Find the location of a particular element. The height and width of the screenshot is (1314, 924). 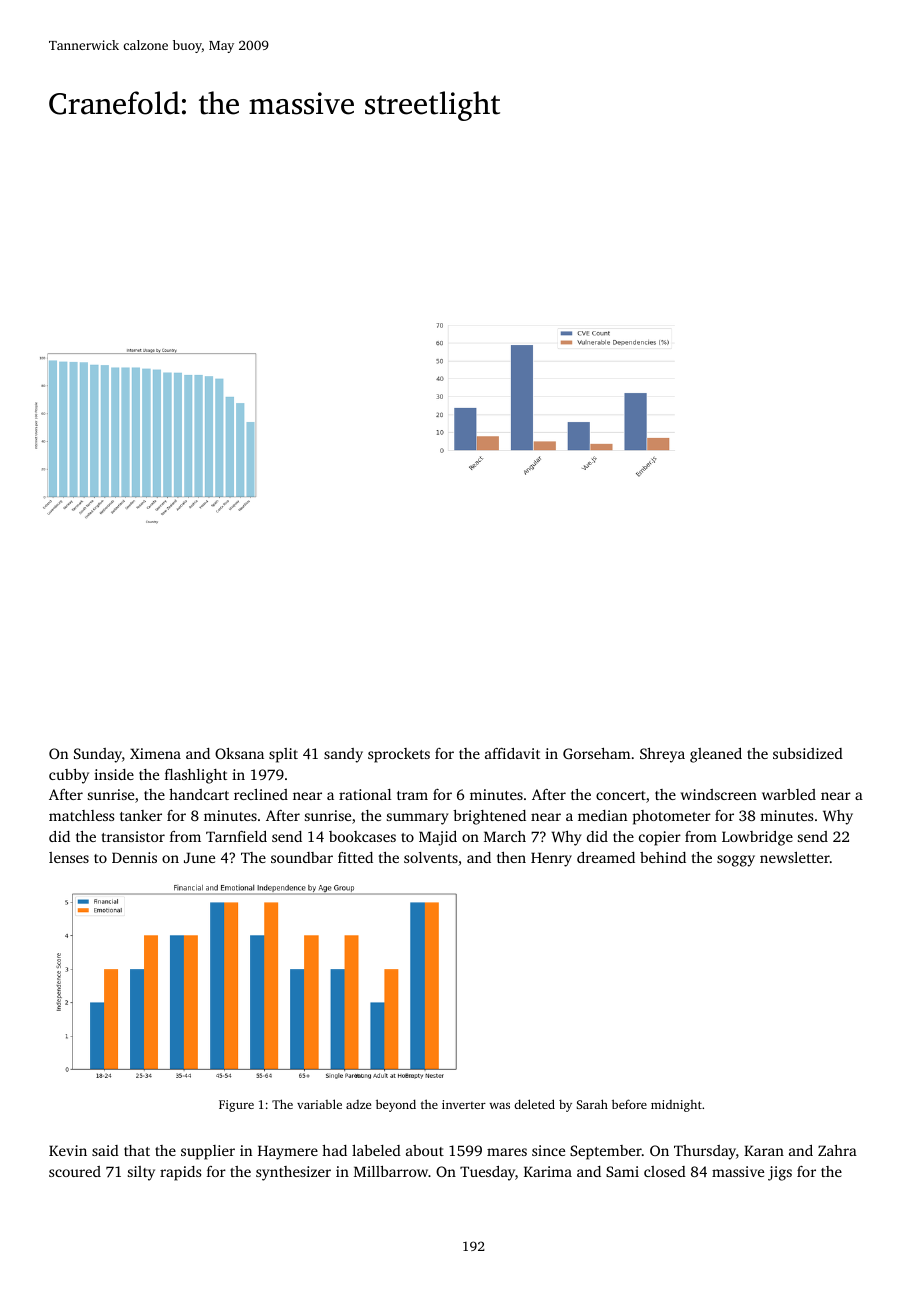

sprockets is located at coordinates (399, 755).
